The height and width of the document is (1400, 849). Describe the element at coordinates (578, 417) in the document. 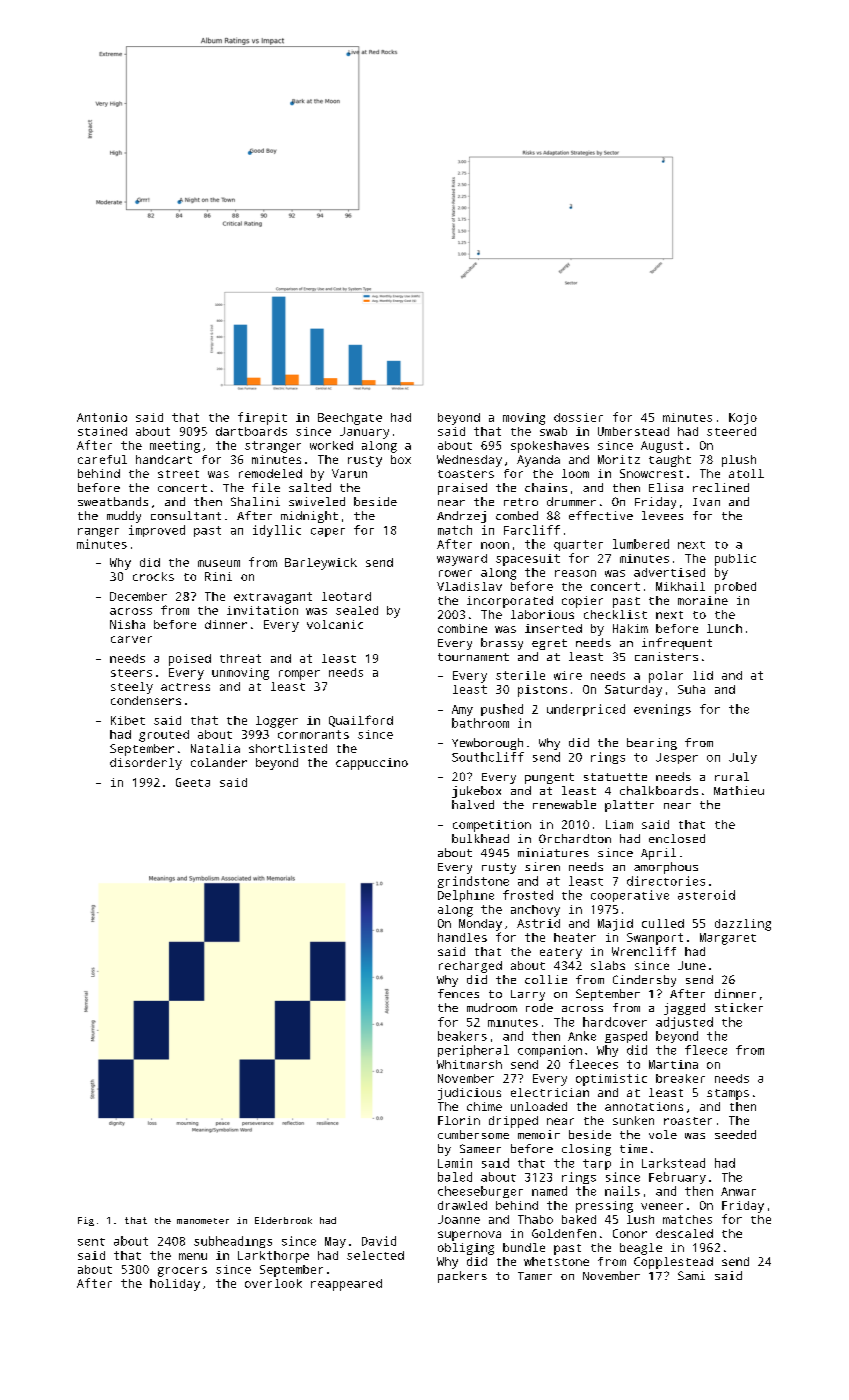

I see `dossier` at that location.
